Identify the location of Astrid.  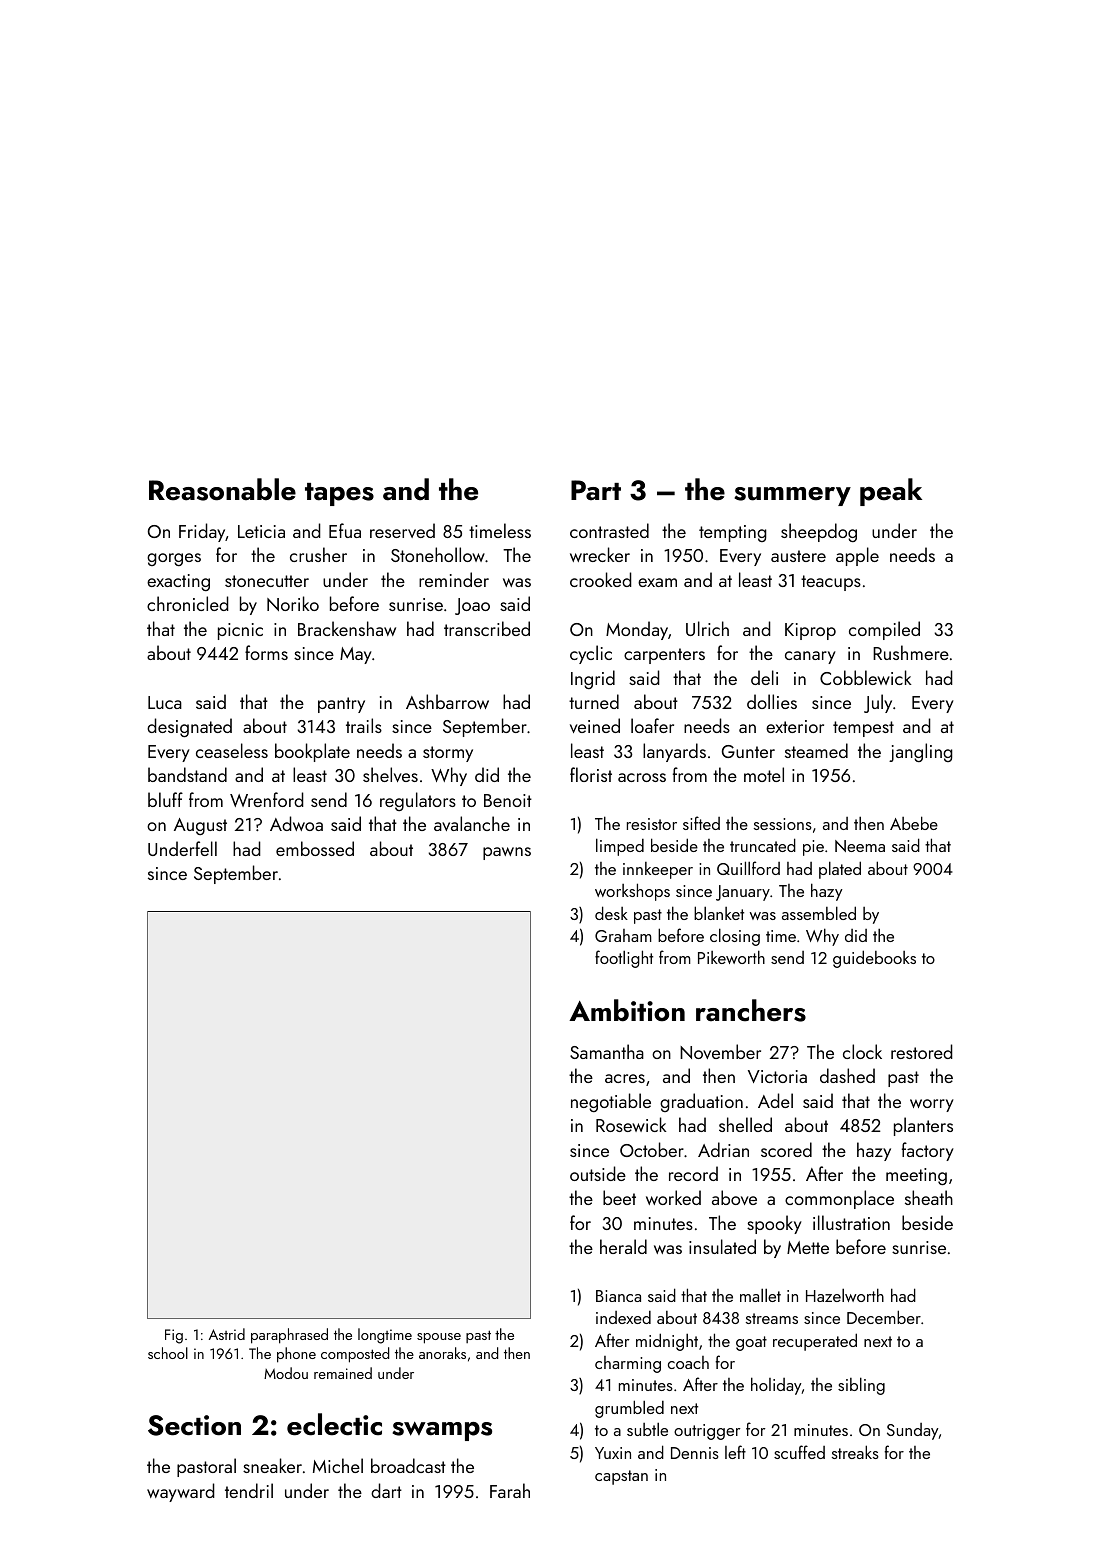
(227, 1334).
